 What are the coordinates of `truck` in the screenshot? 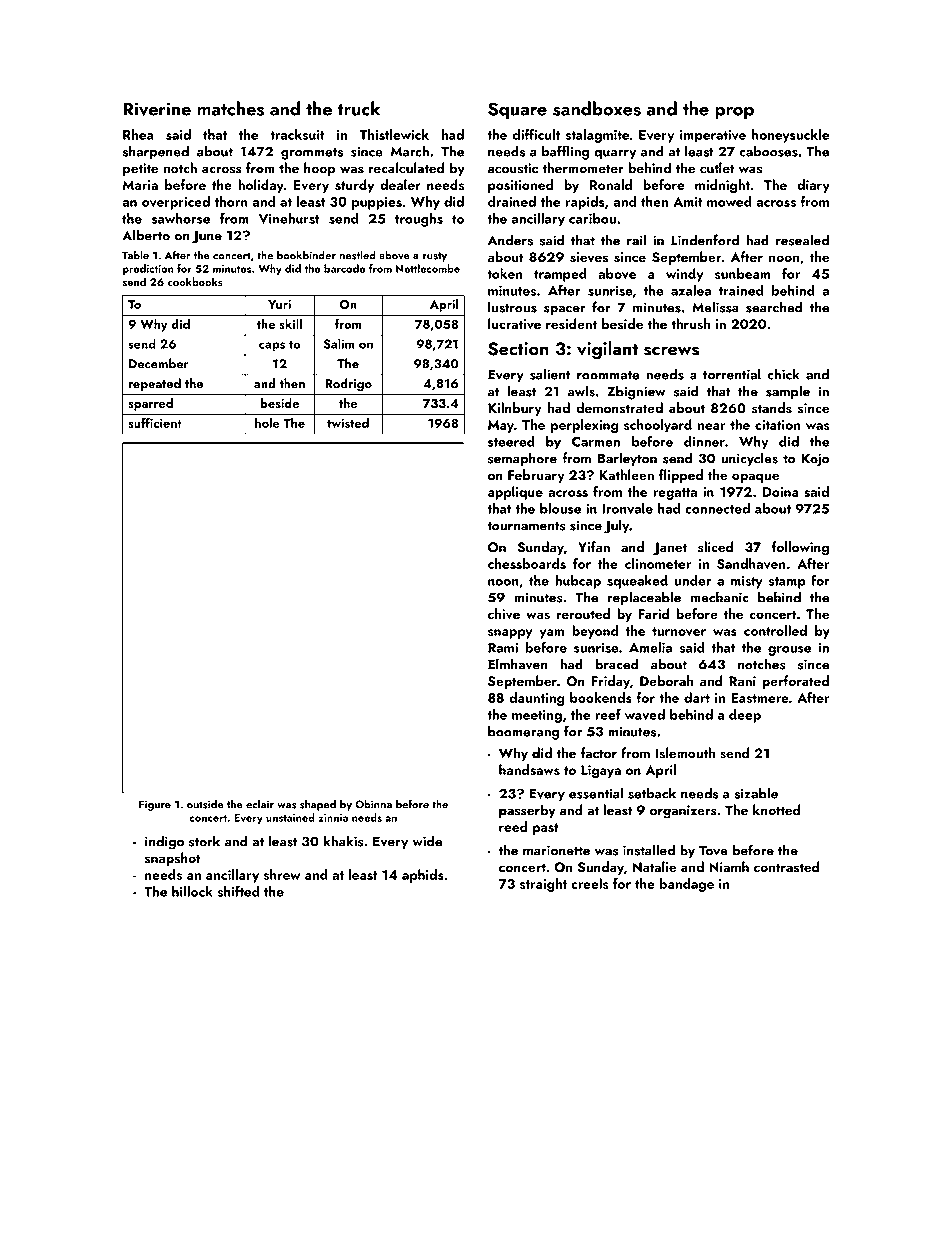 It's located at (359, 108).
